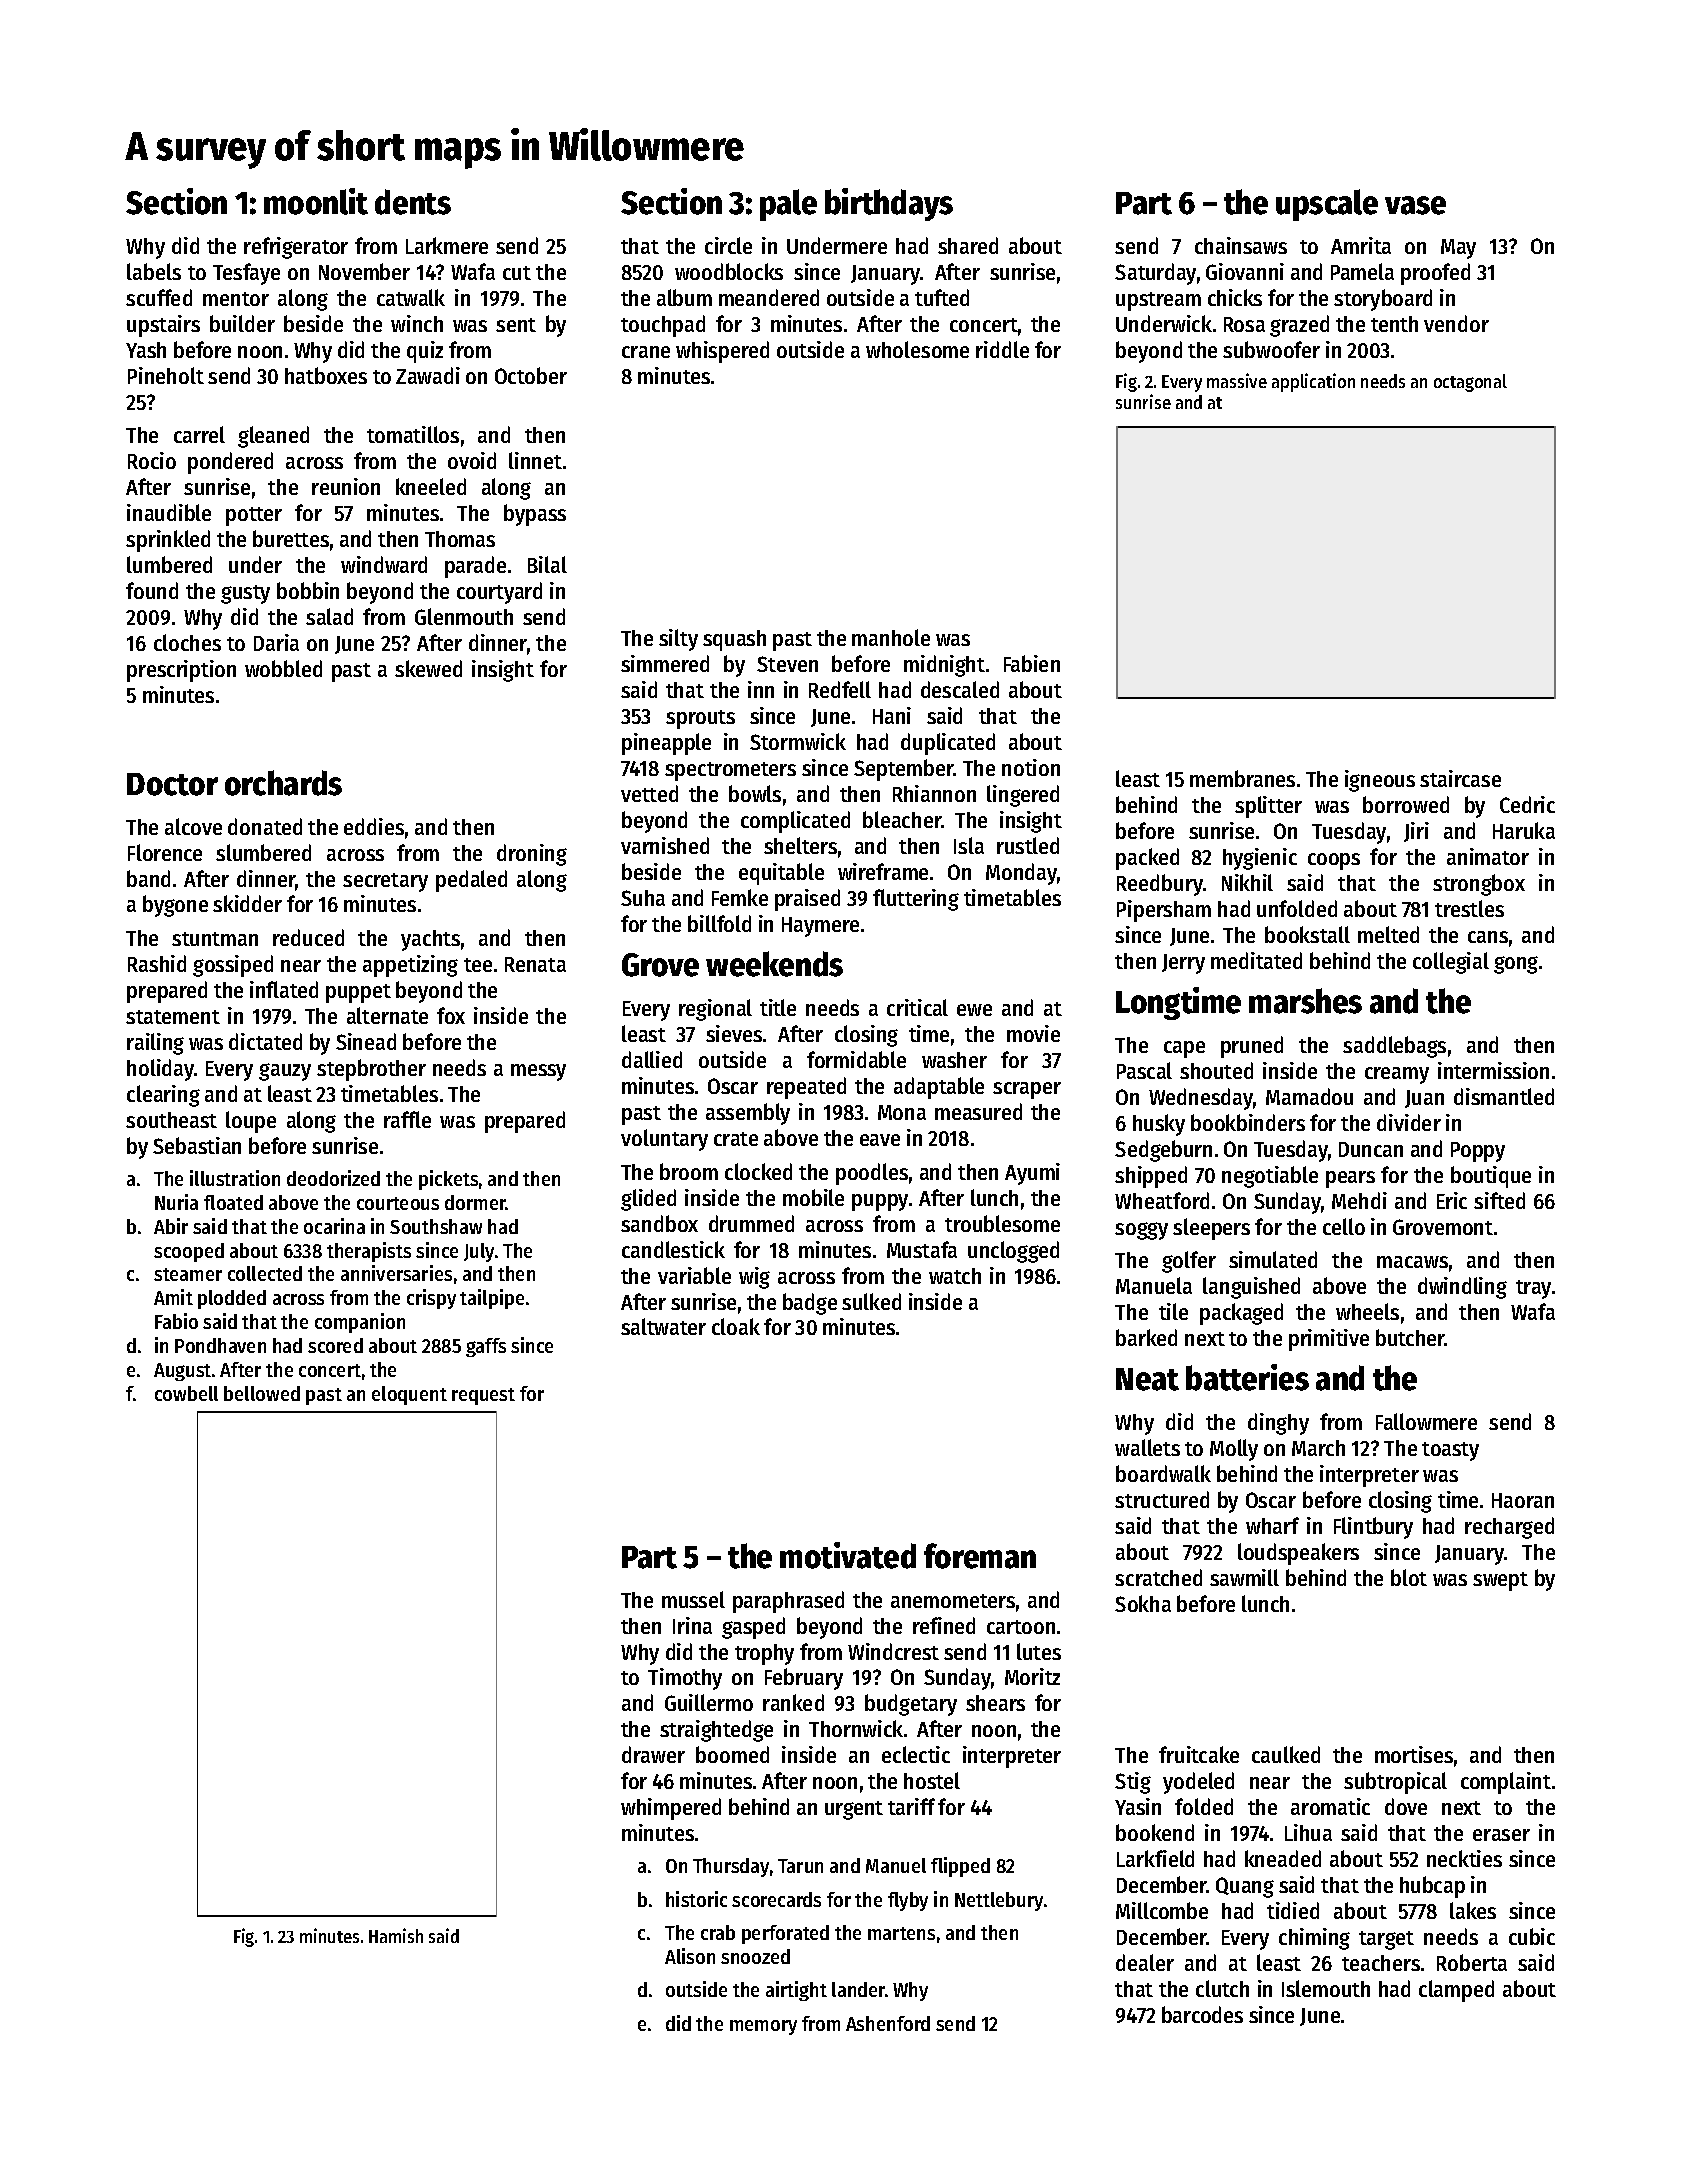 The image size is (1683, 2178). What do you see at coordinates (730, 771) in the page?
I see `spectrometers` at bounding box center [730, 771].
